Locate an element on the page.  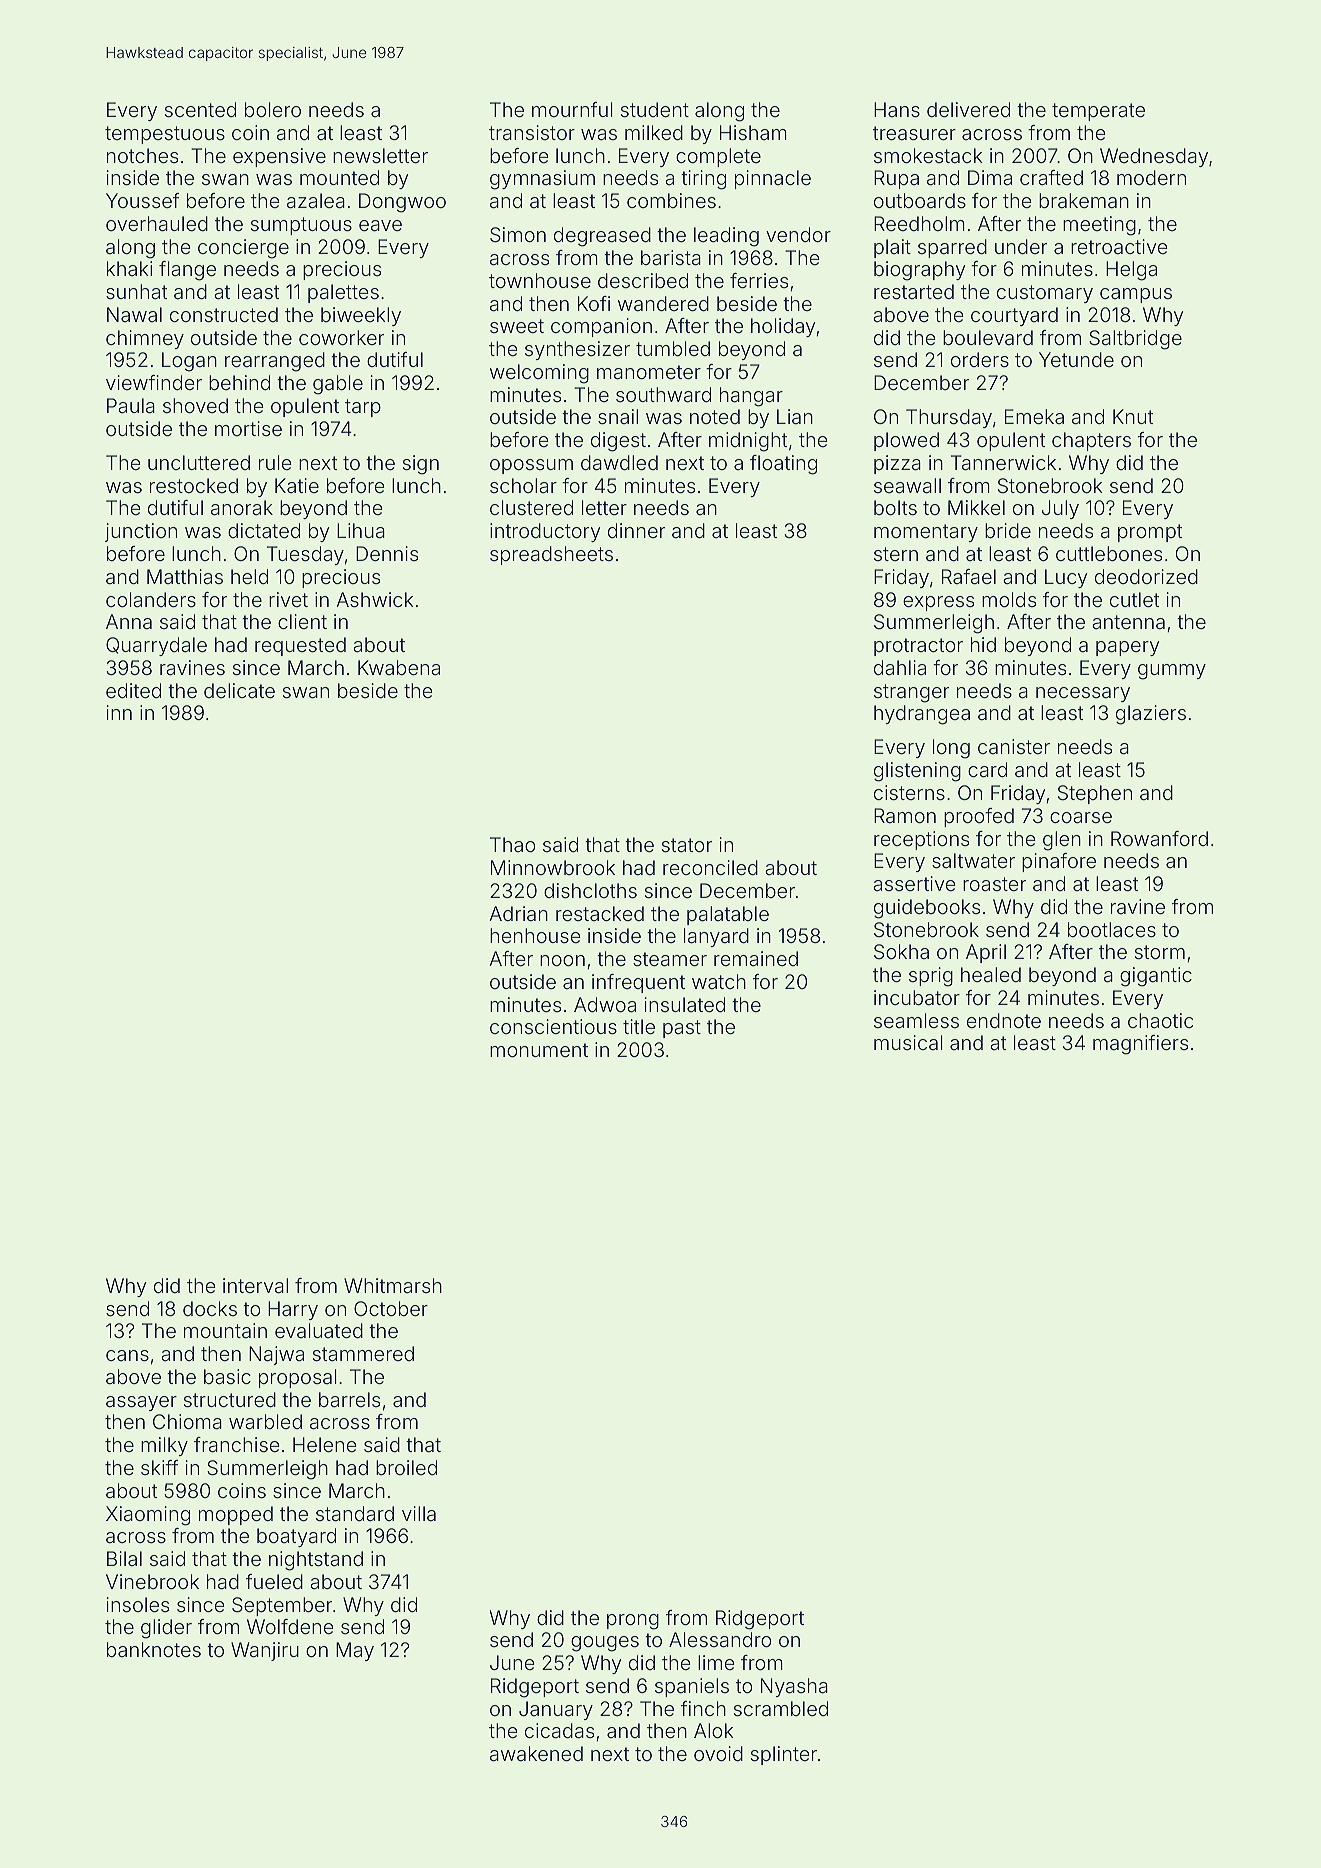
magnifiers is located at coordinates (1140, 1045).
